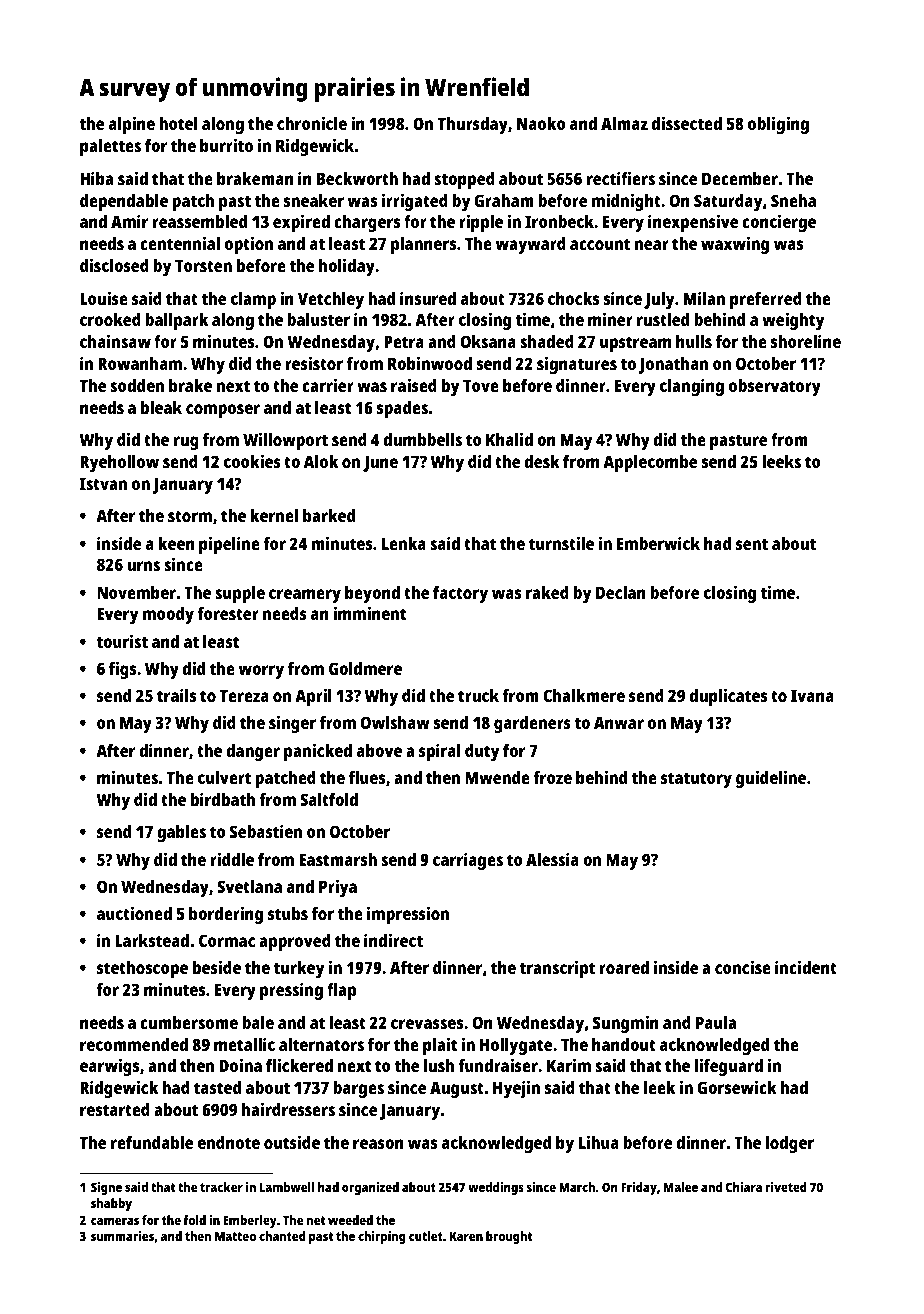  What do you see at coordinates (287, 1187) in the screenshot?
I see `Lambwell` at bounding box center [287, 1187].
